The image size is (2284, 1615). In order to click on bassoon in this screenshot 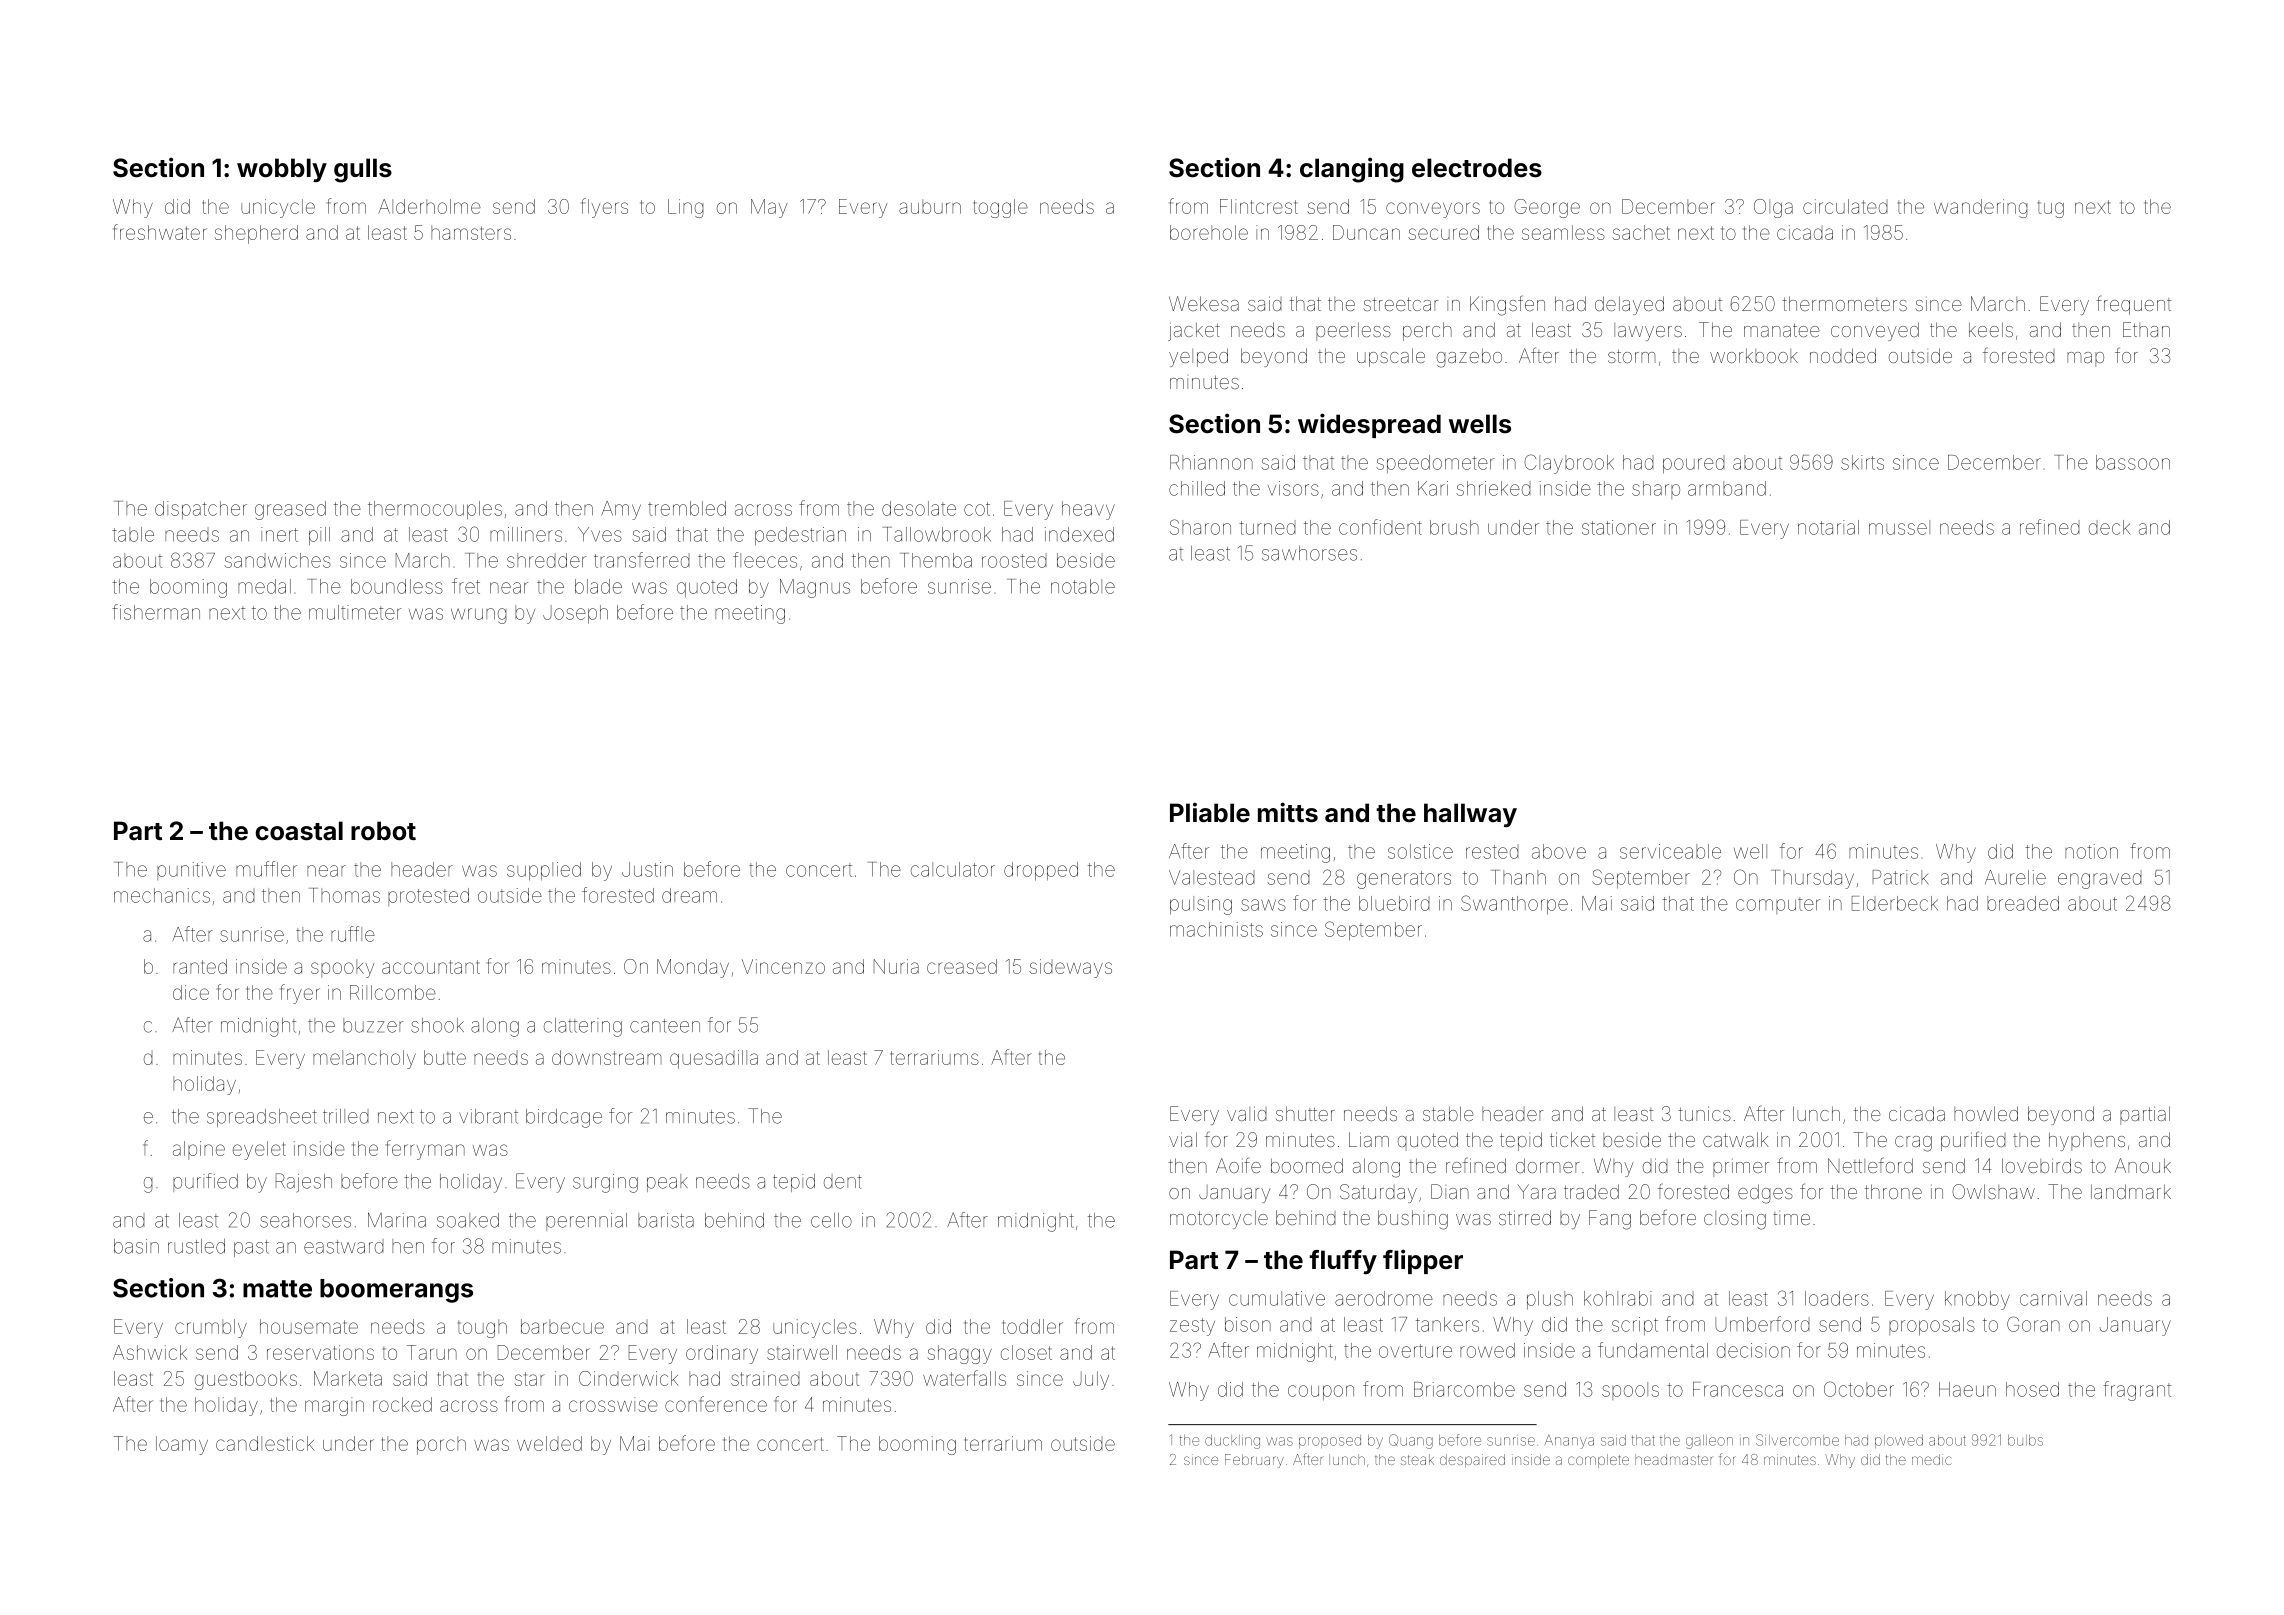, I will do `click(2133, 462)`.
